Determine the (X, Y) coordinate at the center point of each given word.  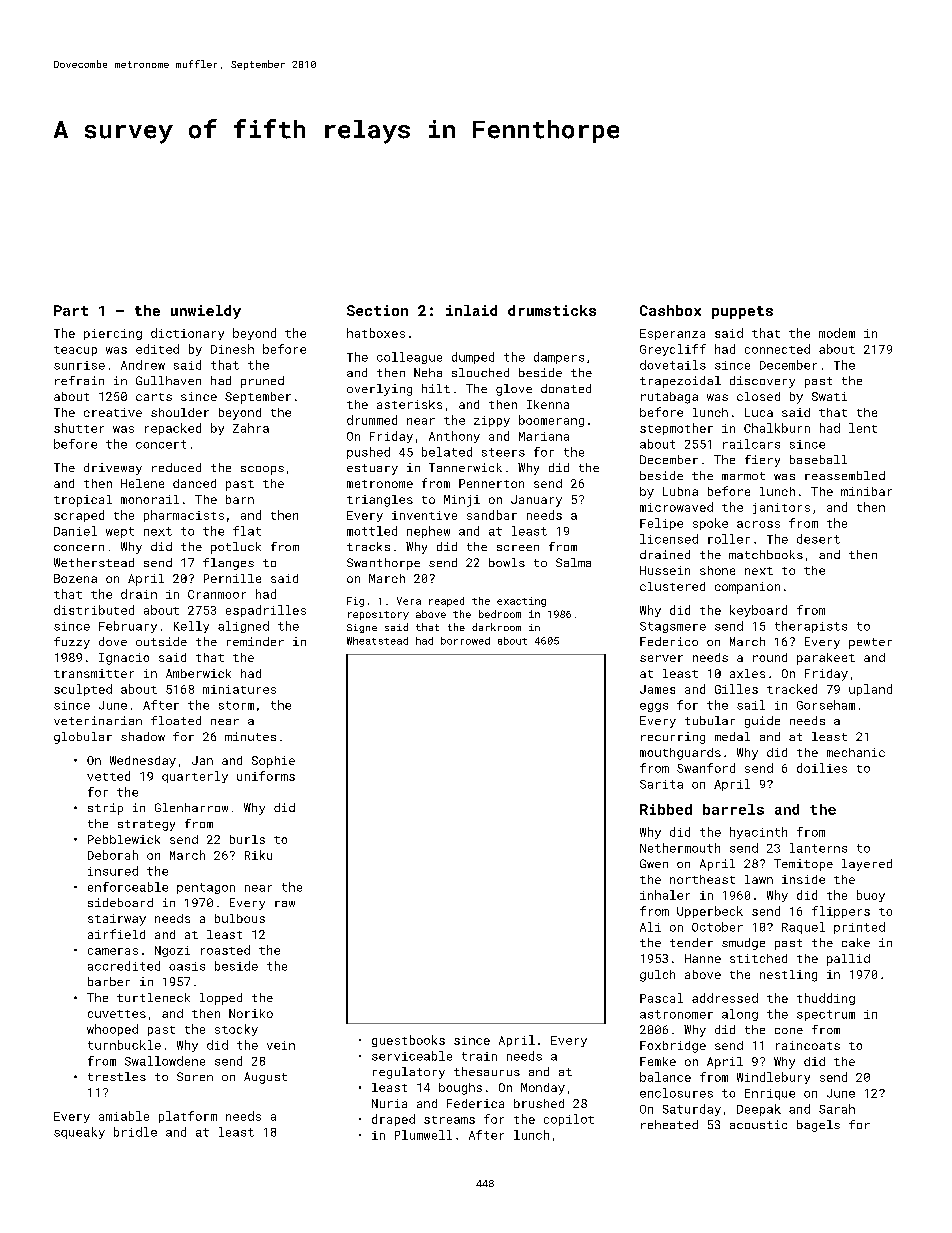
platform (188, 1117)
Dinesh (232, 349)
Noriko (251, 1013)
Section (377, 310)
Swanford (706, 768)
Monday (543, 1089)
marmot (743, 476)
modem (837, 333)
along (740, 1015)
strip (105, 809)
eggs (654, 707)
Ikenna (548, 404)
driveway (113, 469)
